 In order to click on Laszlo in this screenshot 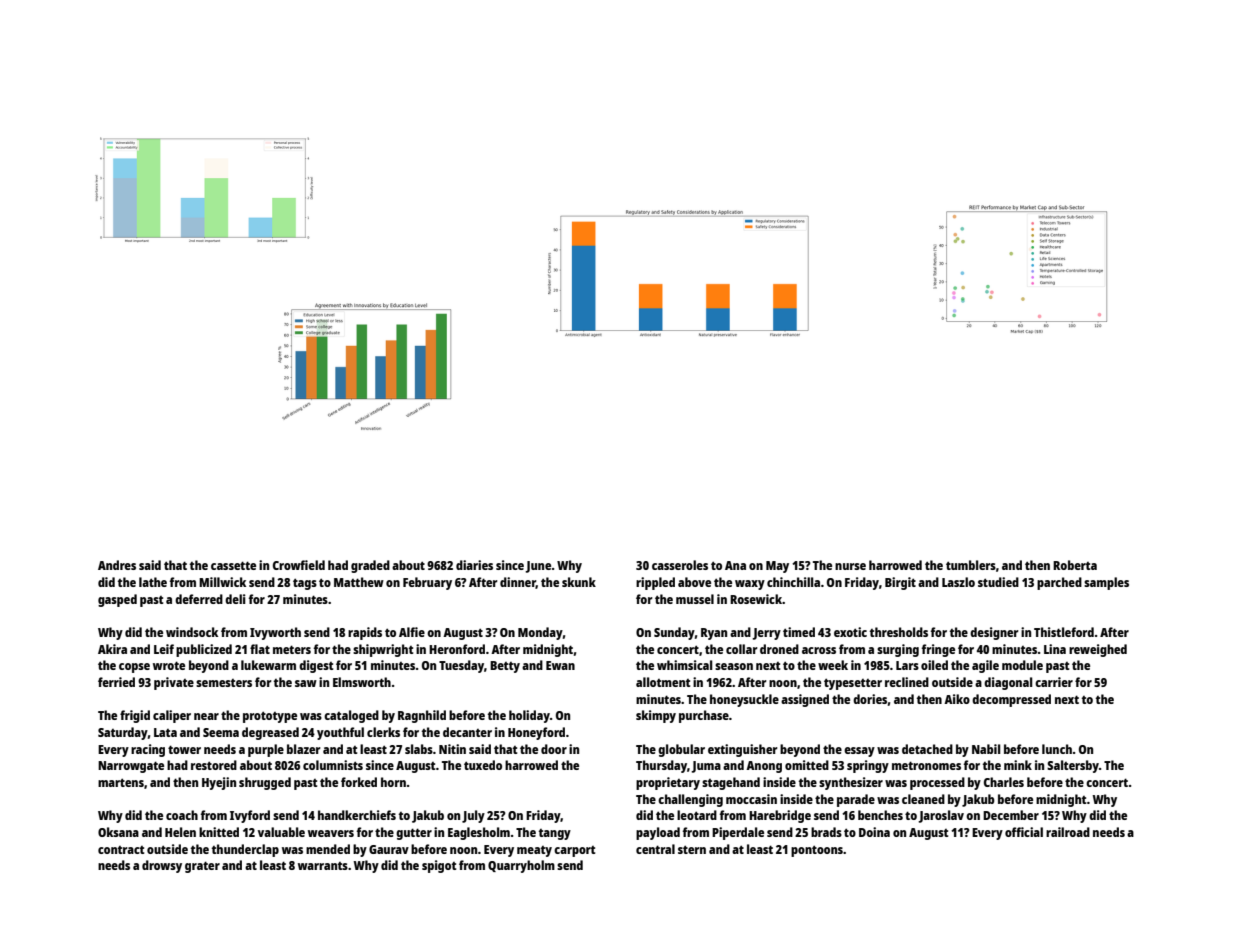, I will do `click(958, 582)`.
